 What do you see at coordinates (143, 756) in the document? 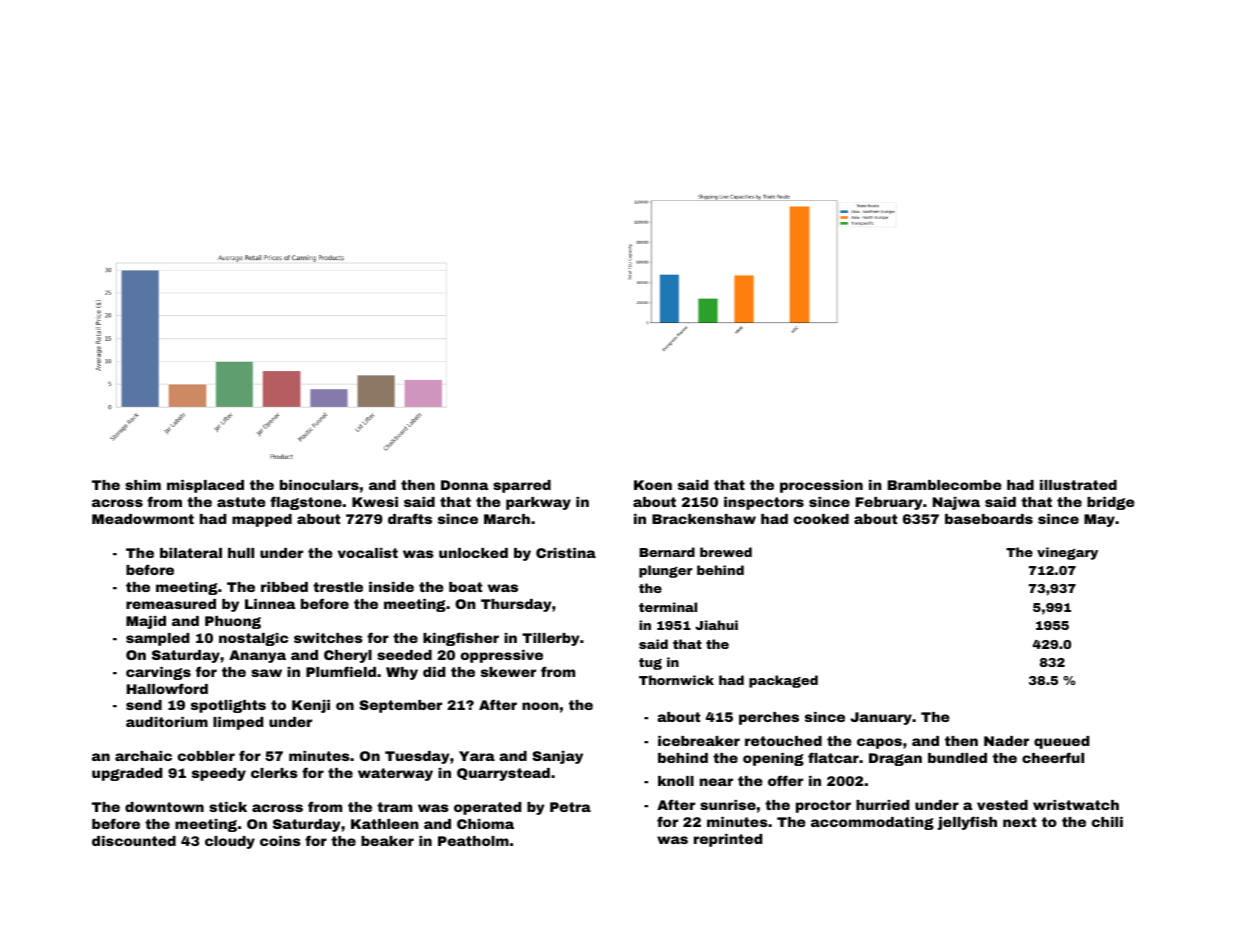
I see `archaic` at bounding box center [143, 756].
